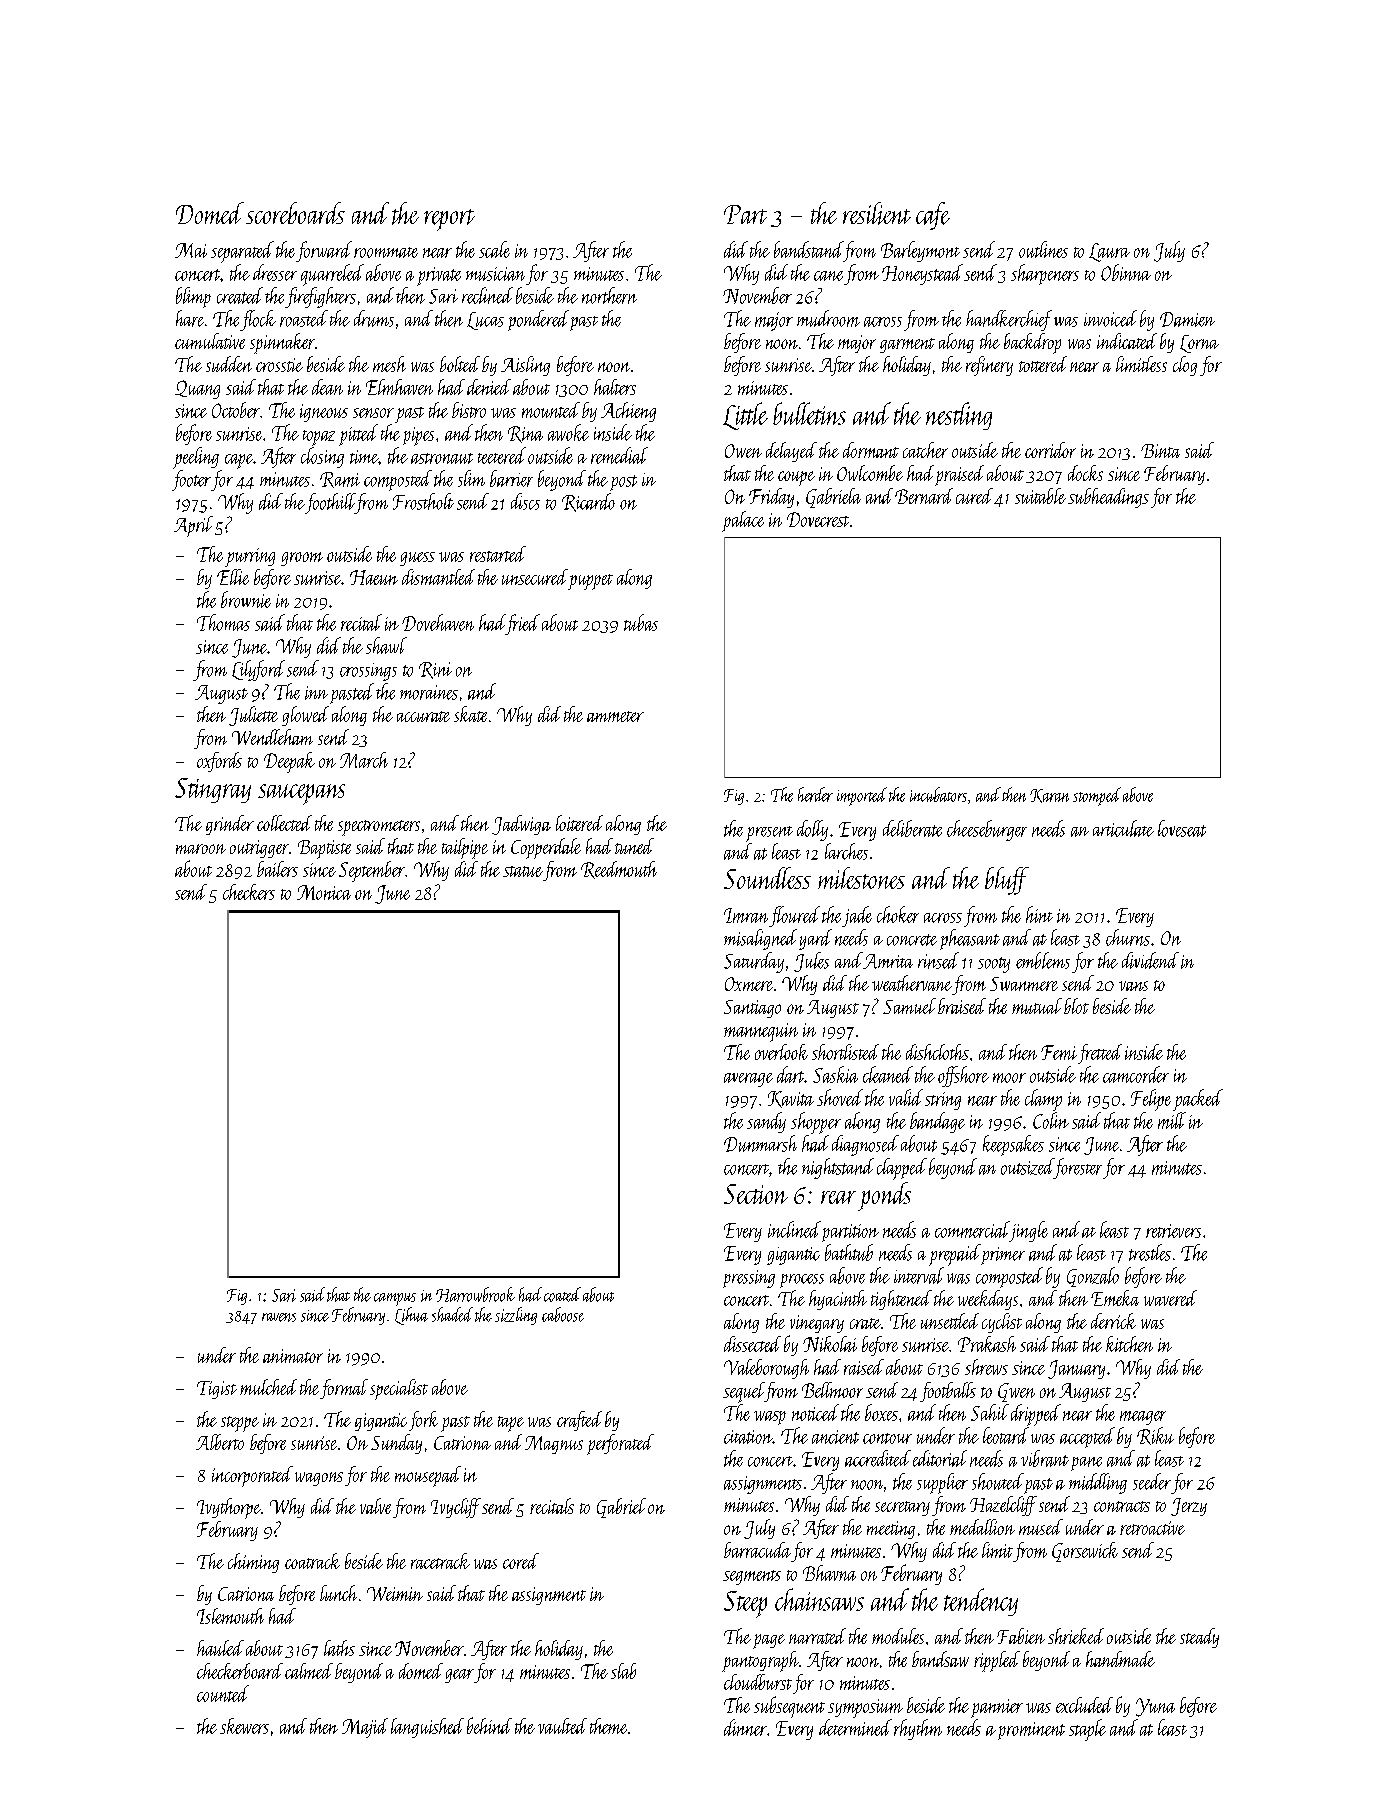 This image has height=1807, width=1396. Describe the element at coordinates (449, 220) in the image. I see `report` at that location.
